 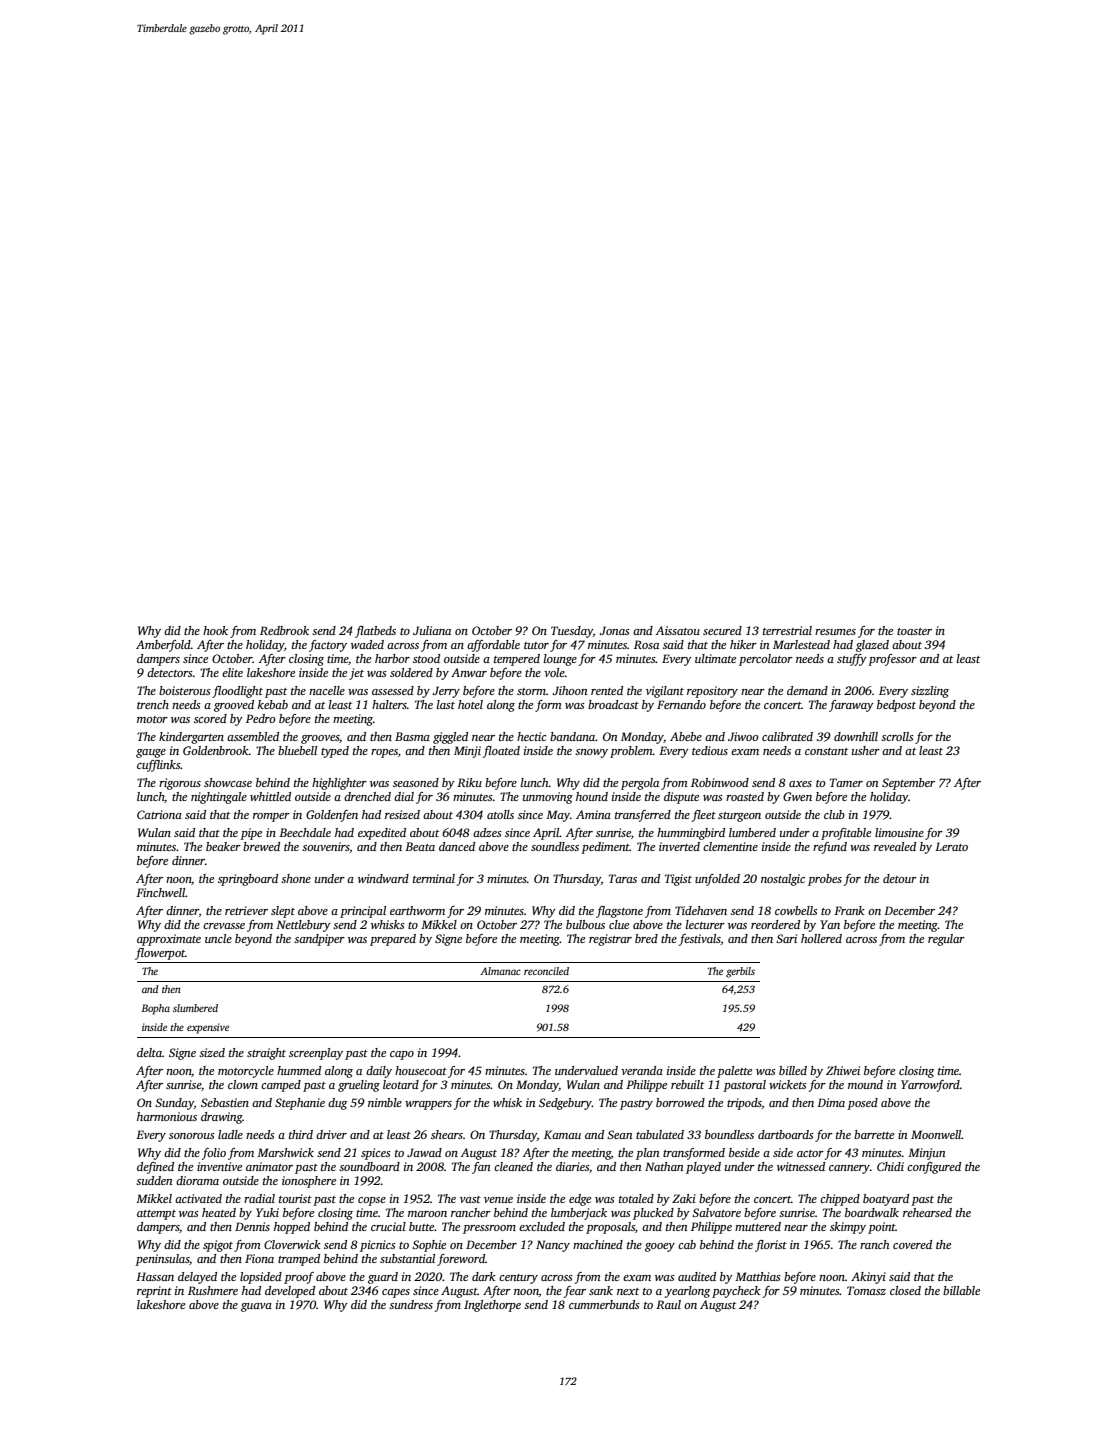 What do you see at coordinates (642, 1070) in the page?
I see `veranda` at bounding box center [642, 1070].
